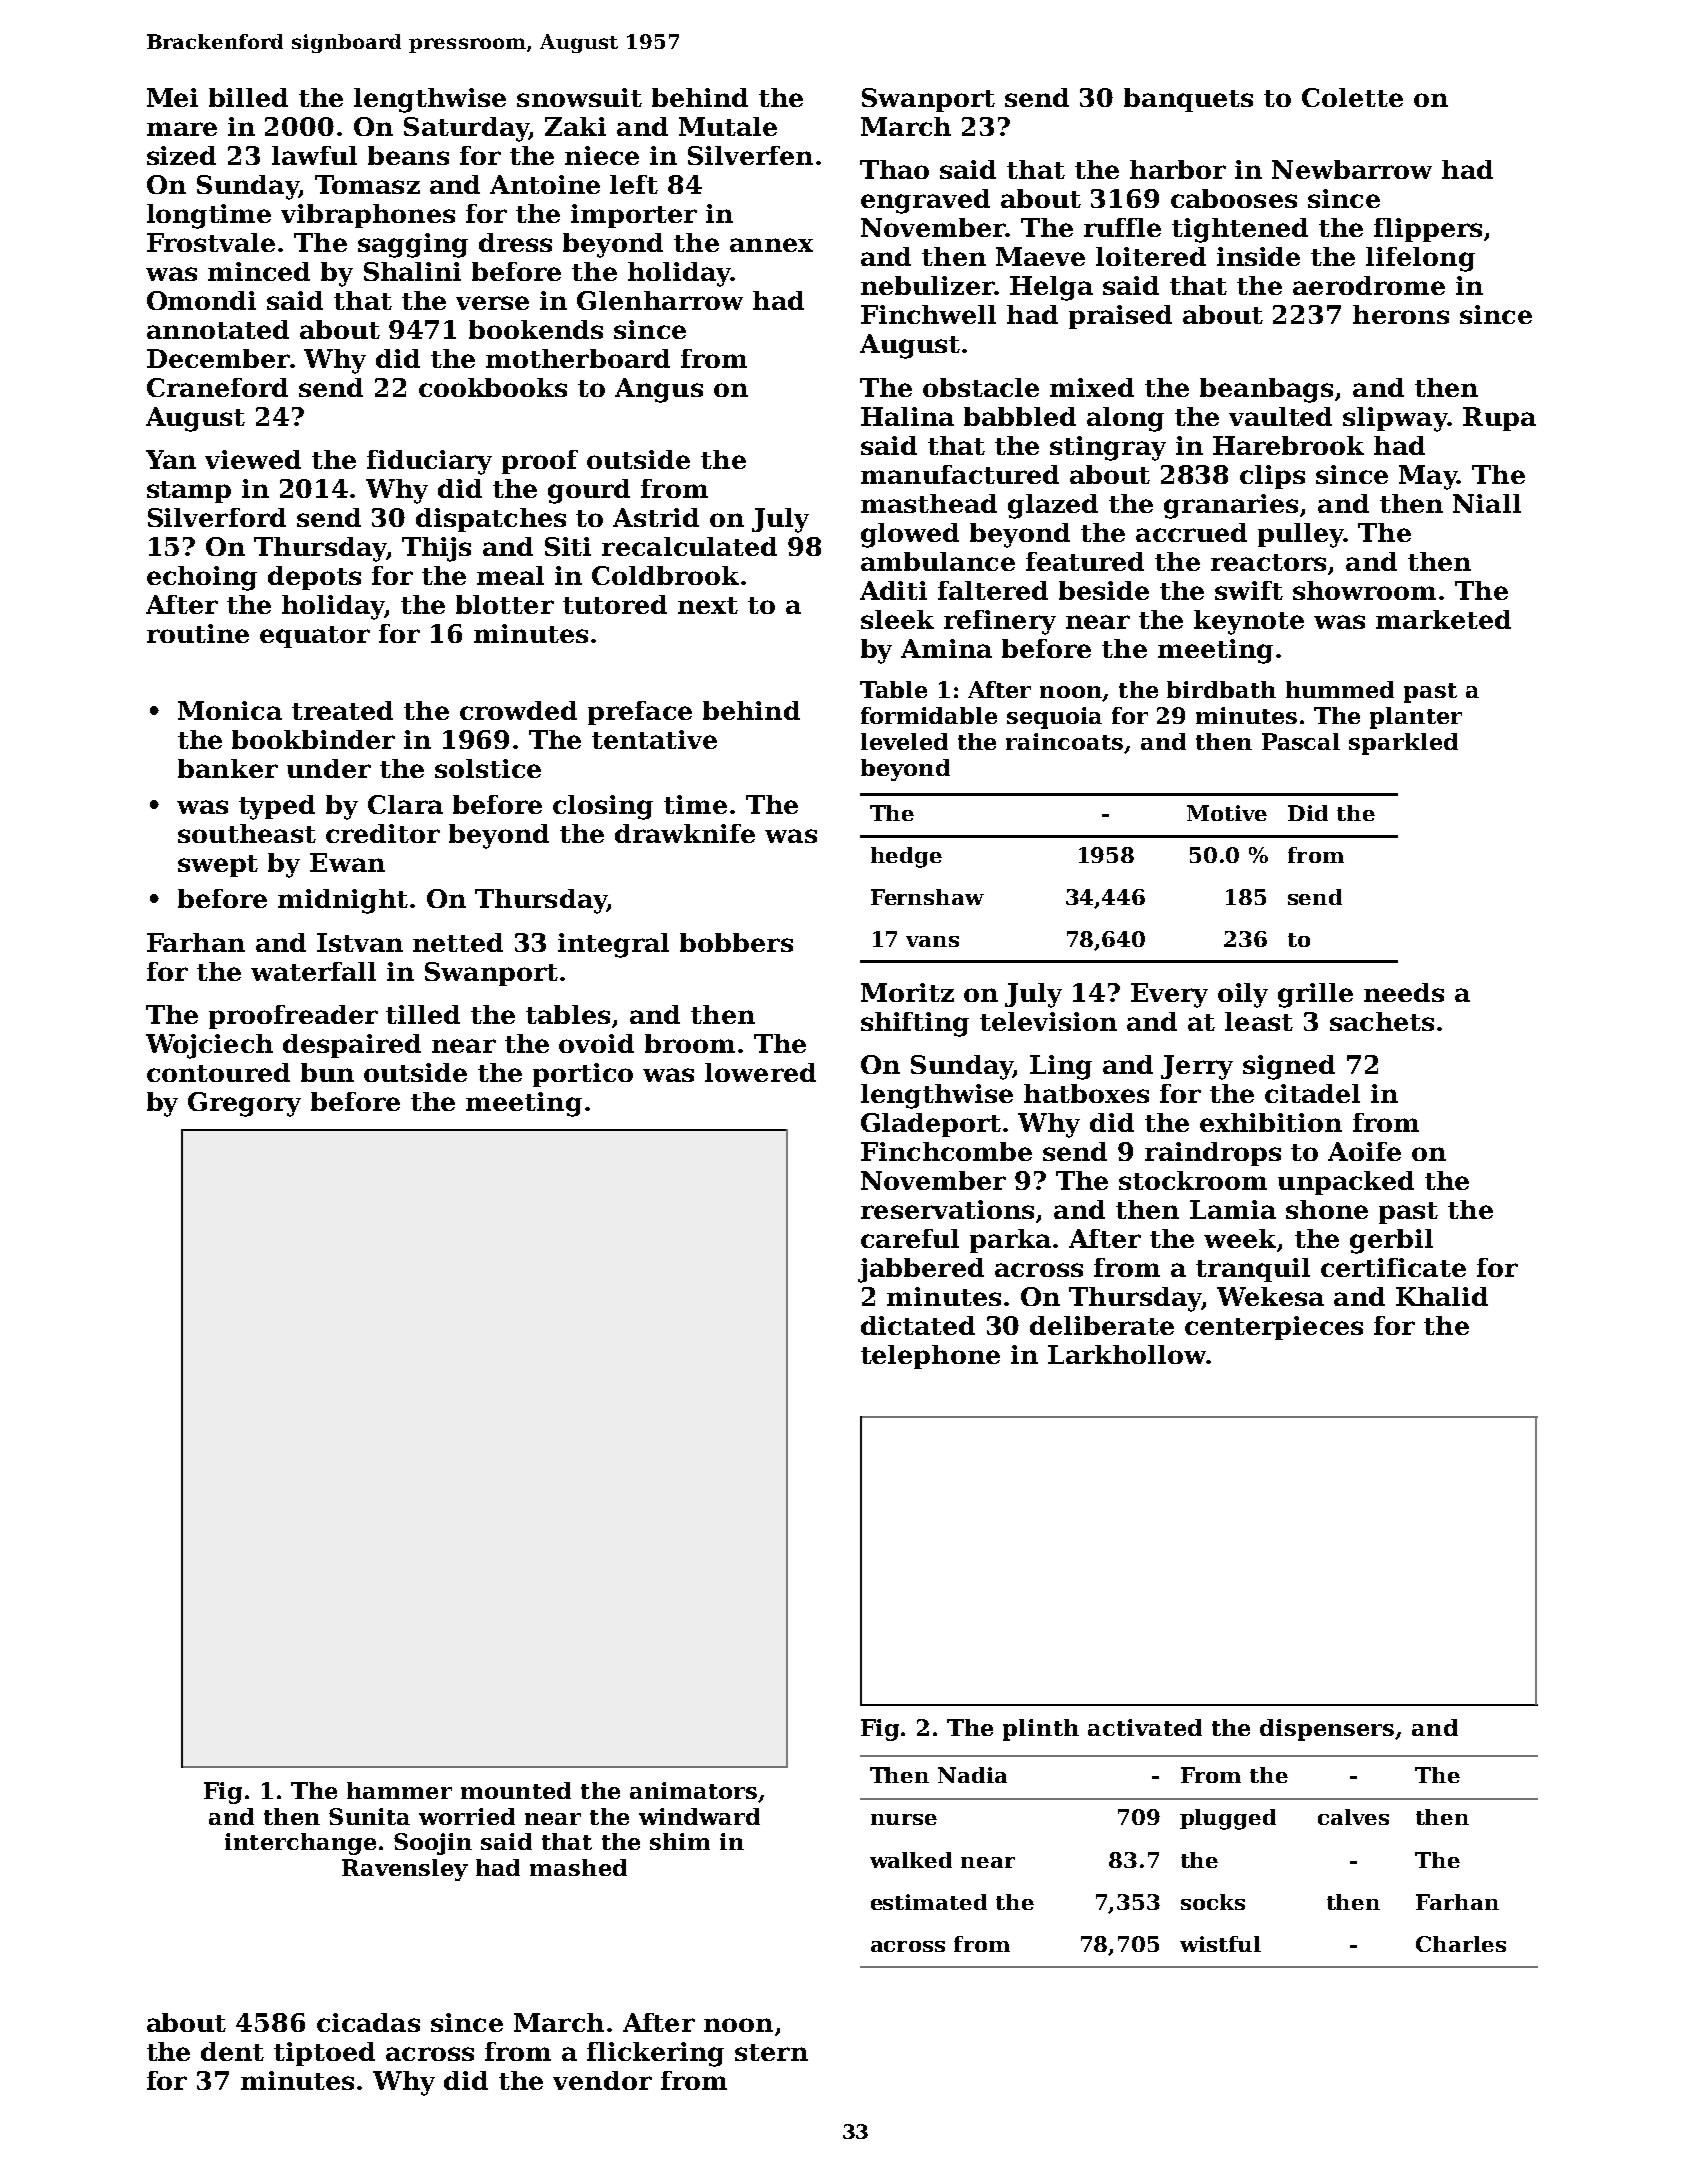  Describe the element at coordinates (248, 97) in the screenshot. I see `billed` at that location.
